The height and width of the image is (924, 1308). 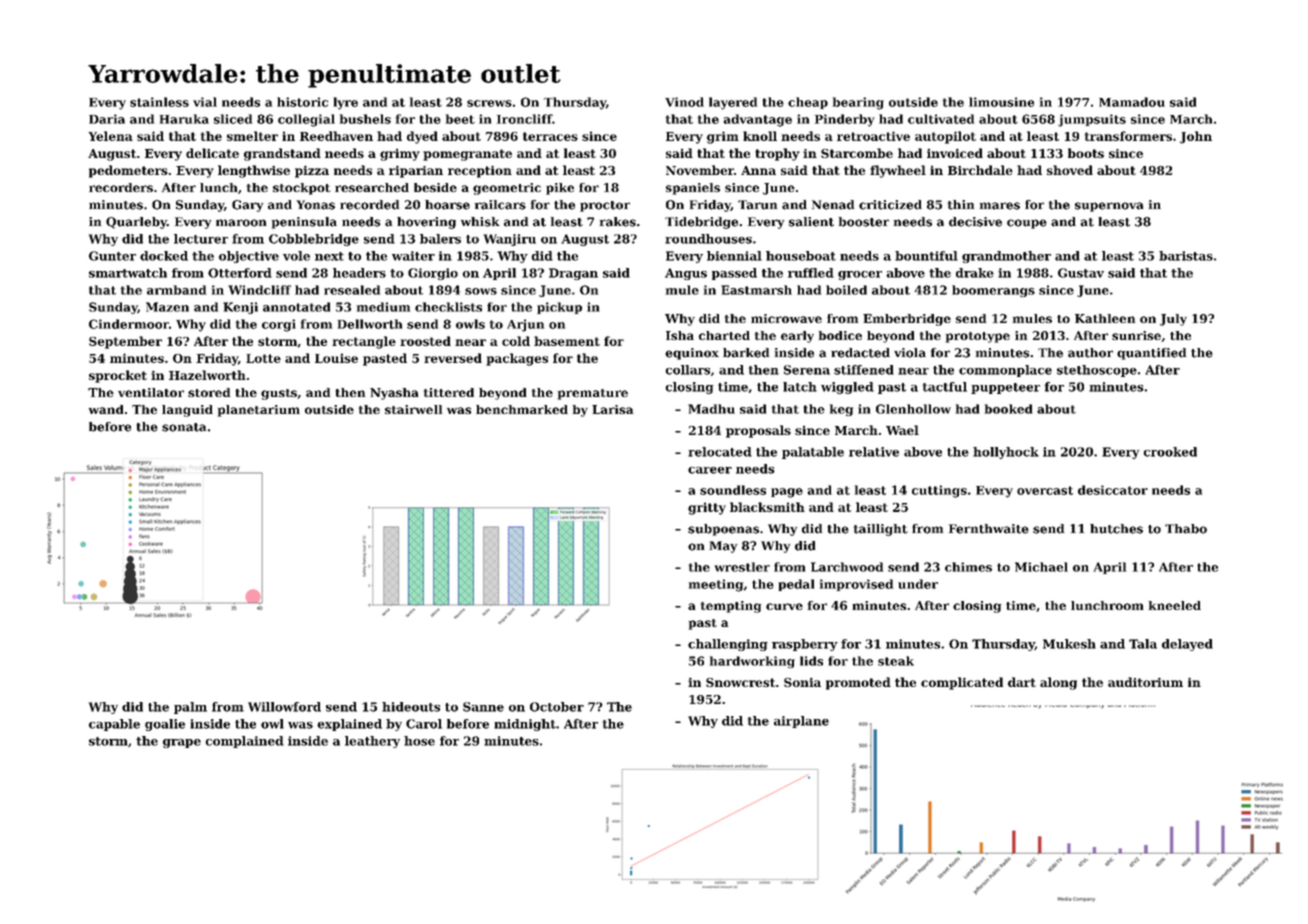 What do you see at coordinates (1175, 605) in the image?
I see `kneeled` at bounding box center [1175, 605].
